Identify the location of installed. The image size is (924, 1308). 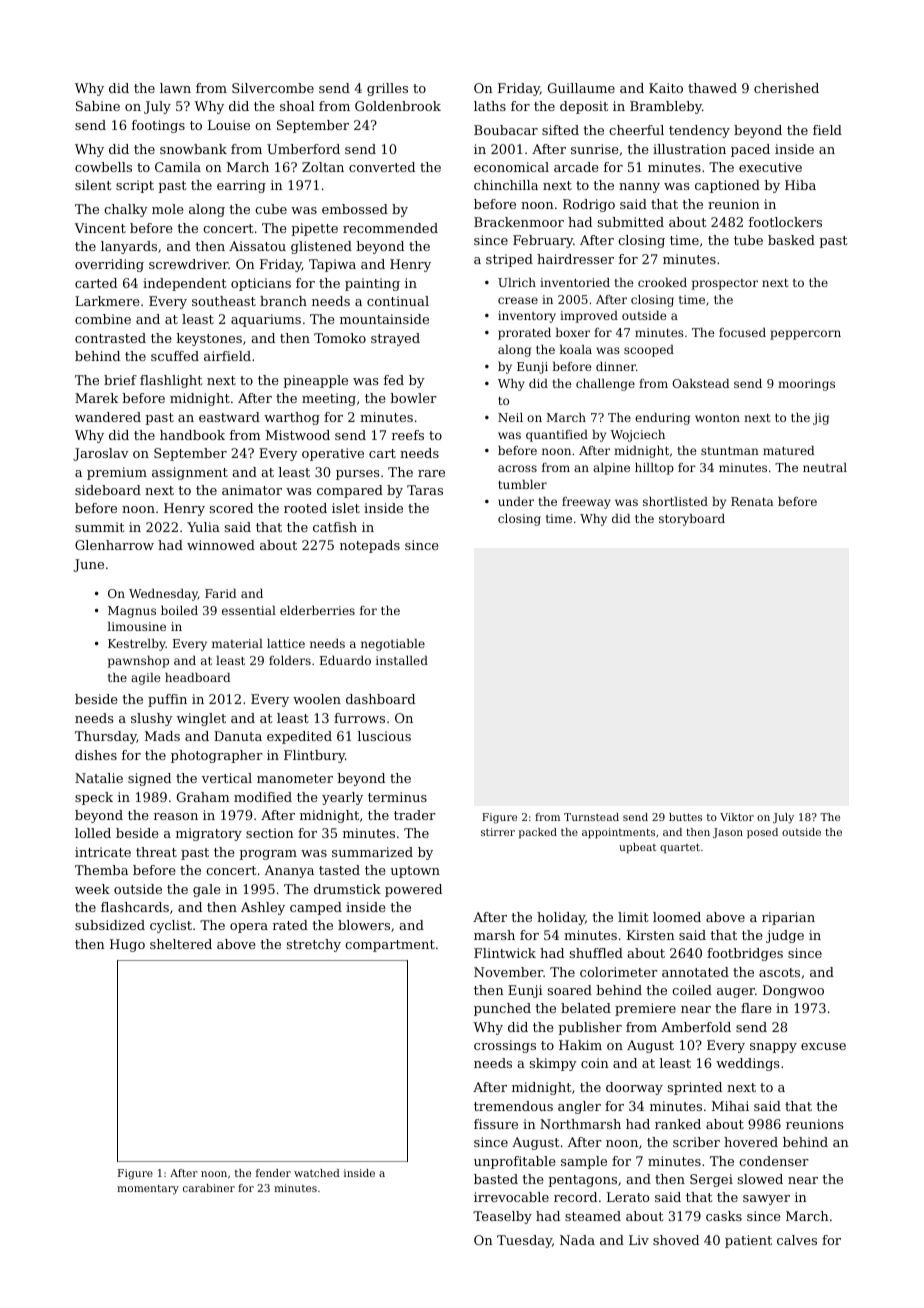
(402, 660).
